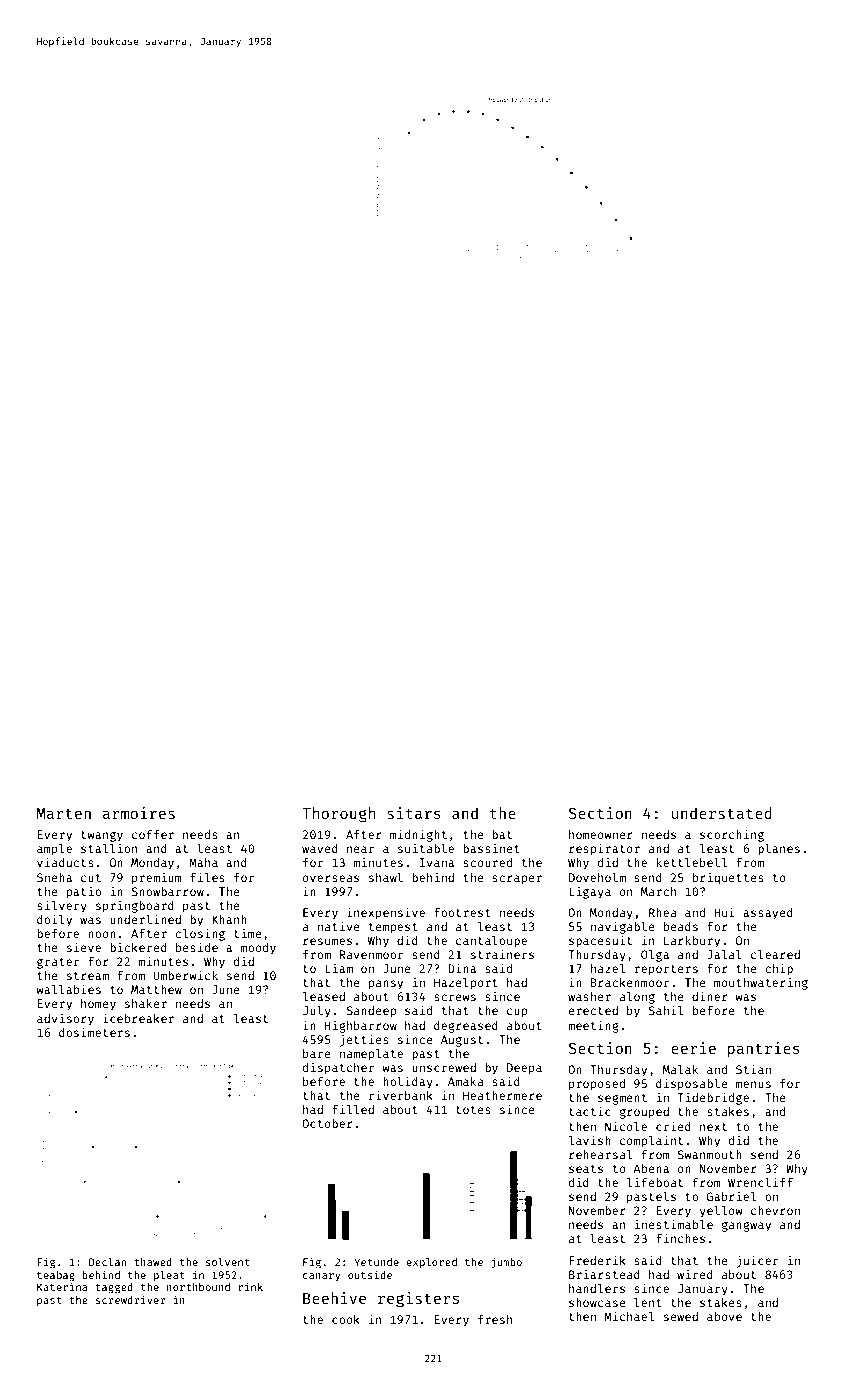 This page has width=849, height=1400. What do you see at coordinates (94, 1032) in the page?
I see `dosimeters` at bounding box center [94, 1032].
